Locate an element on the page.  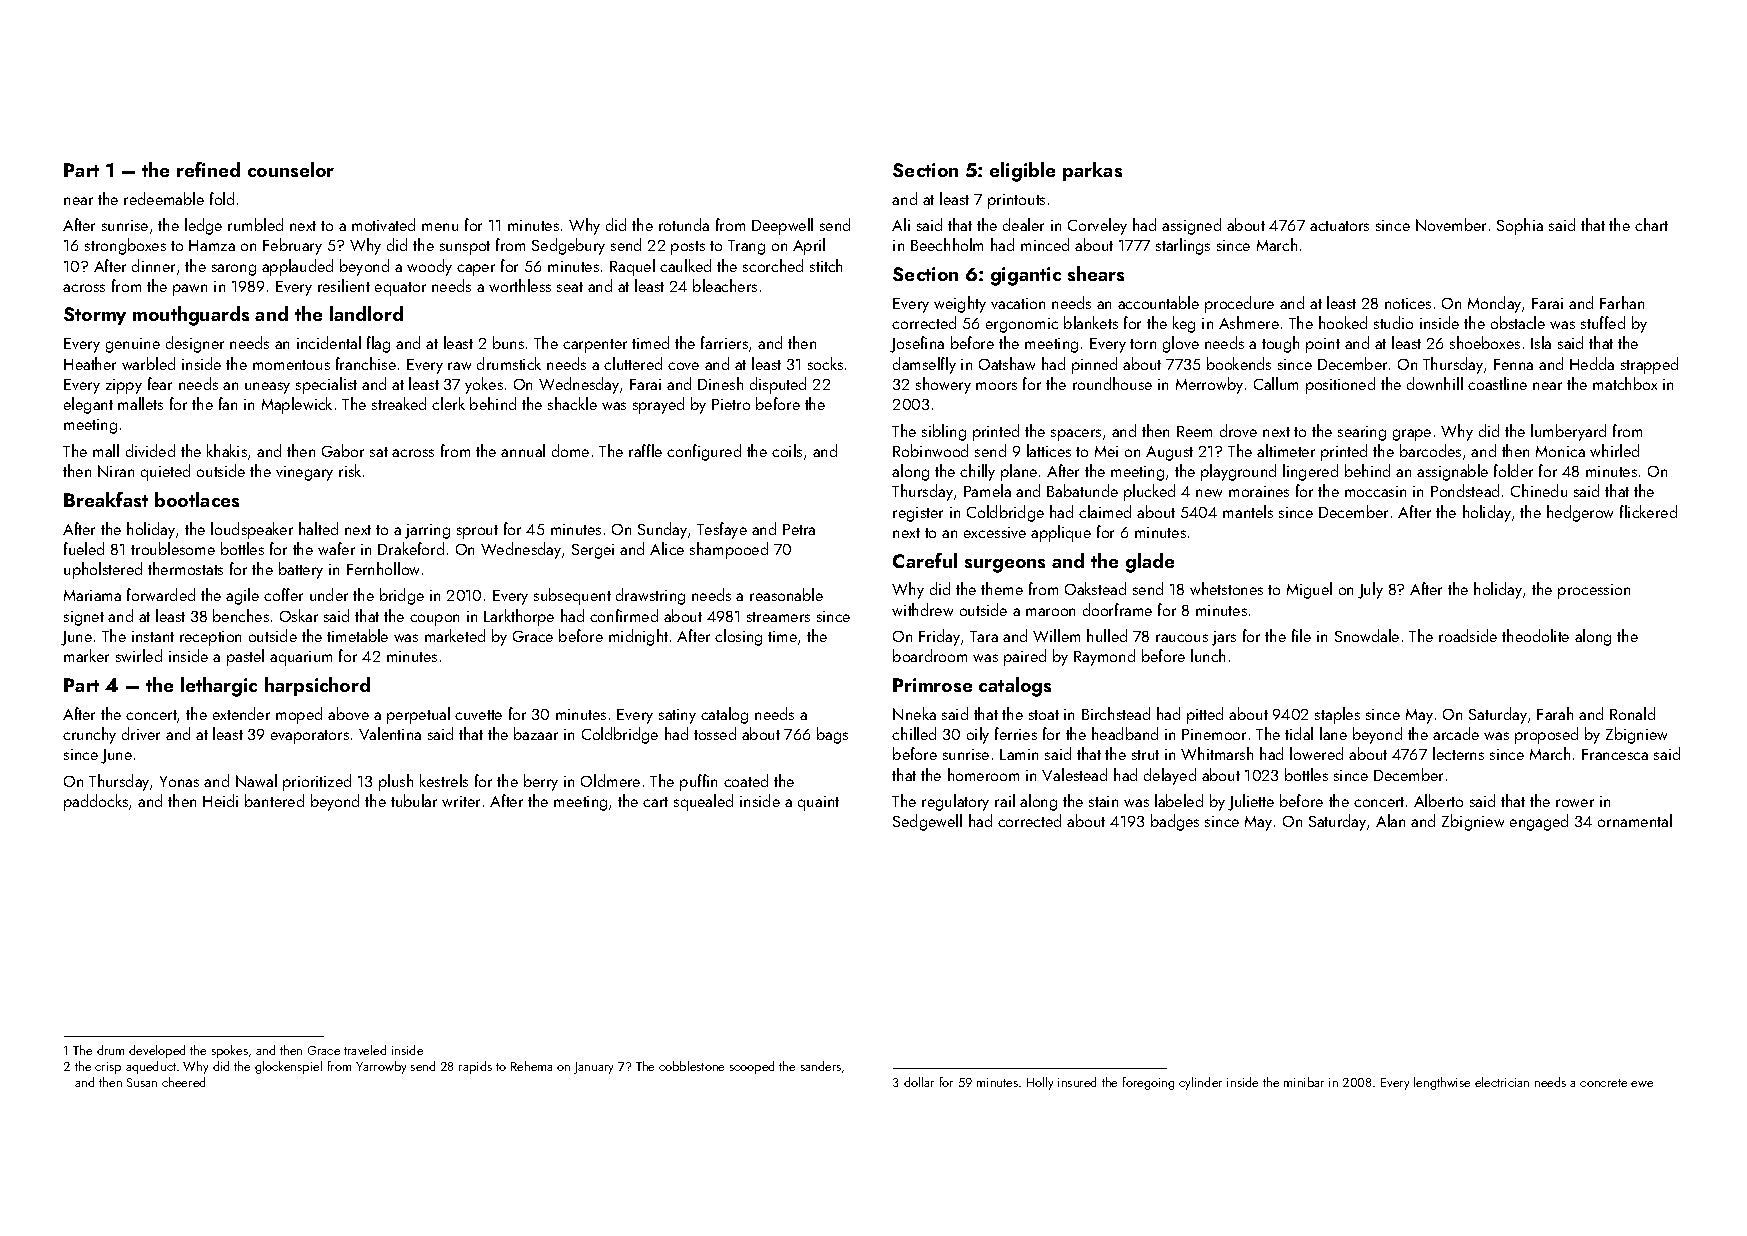
lengthwise is located at coordinates (1442, 1083).
